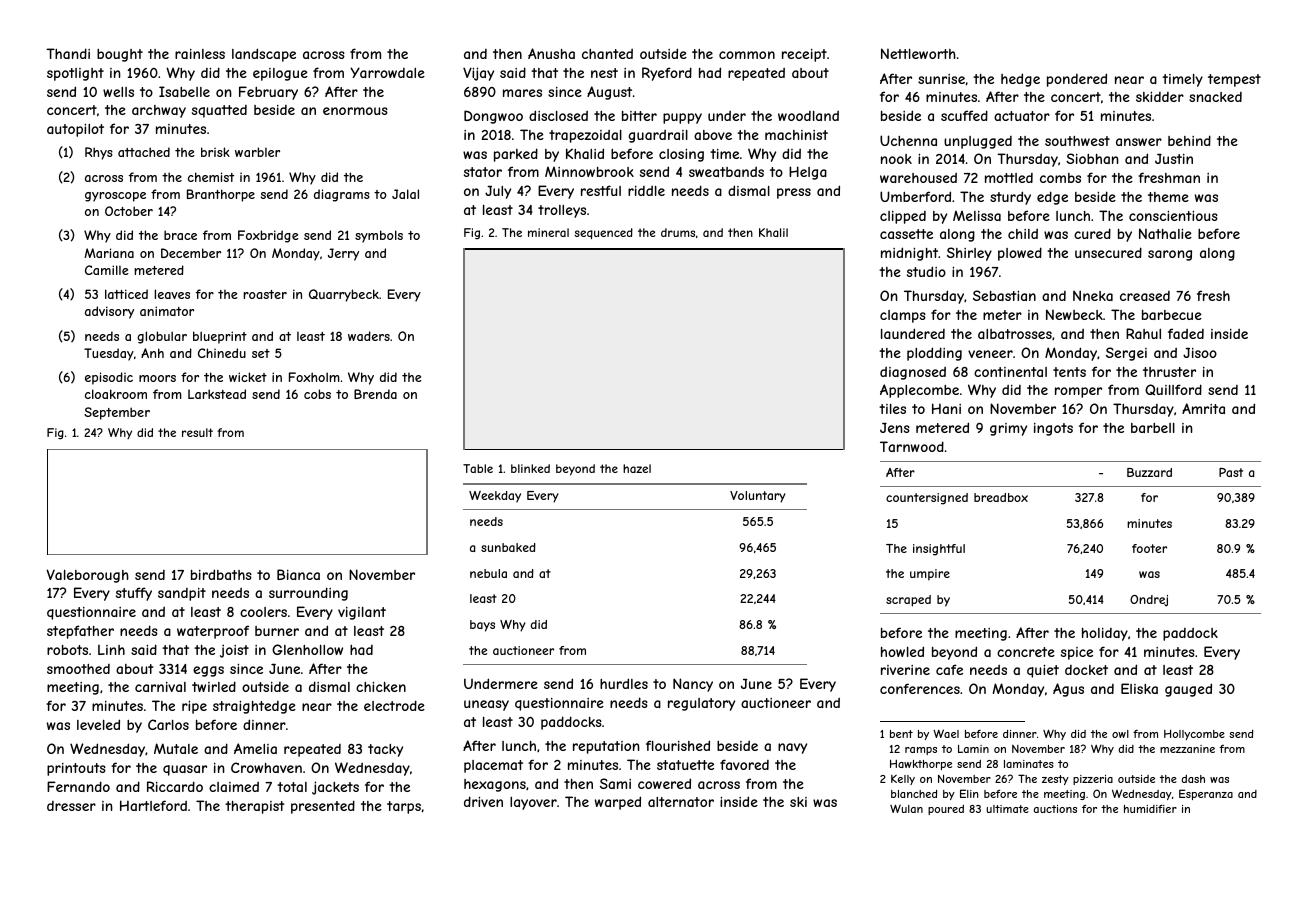 This page has width=1308, height=924. I want to click on latticed, so click(126, 294).
